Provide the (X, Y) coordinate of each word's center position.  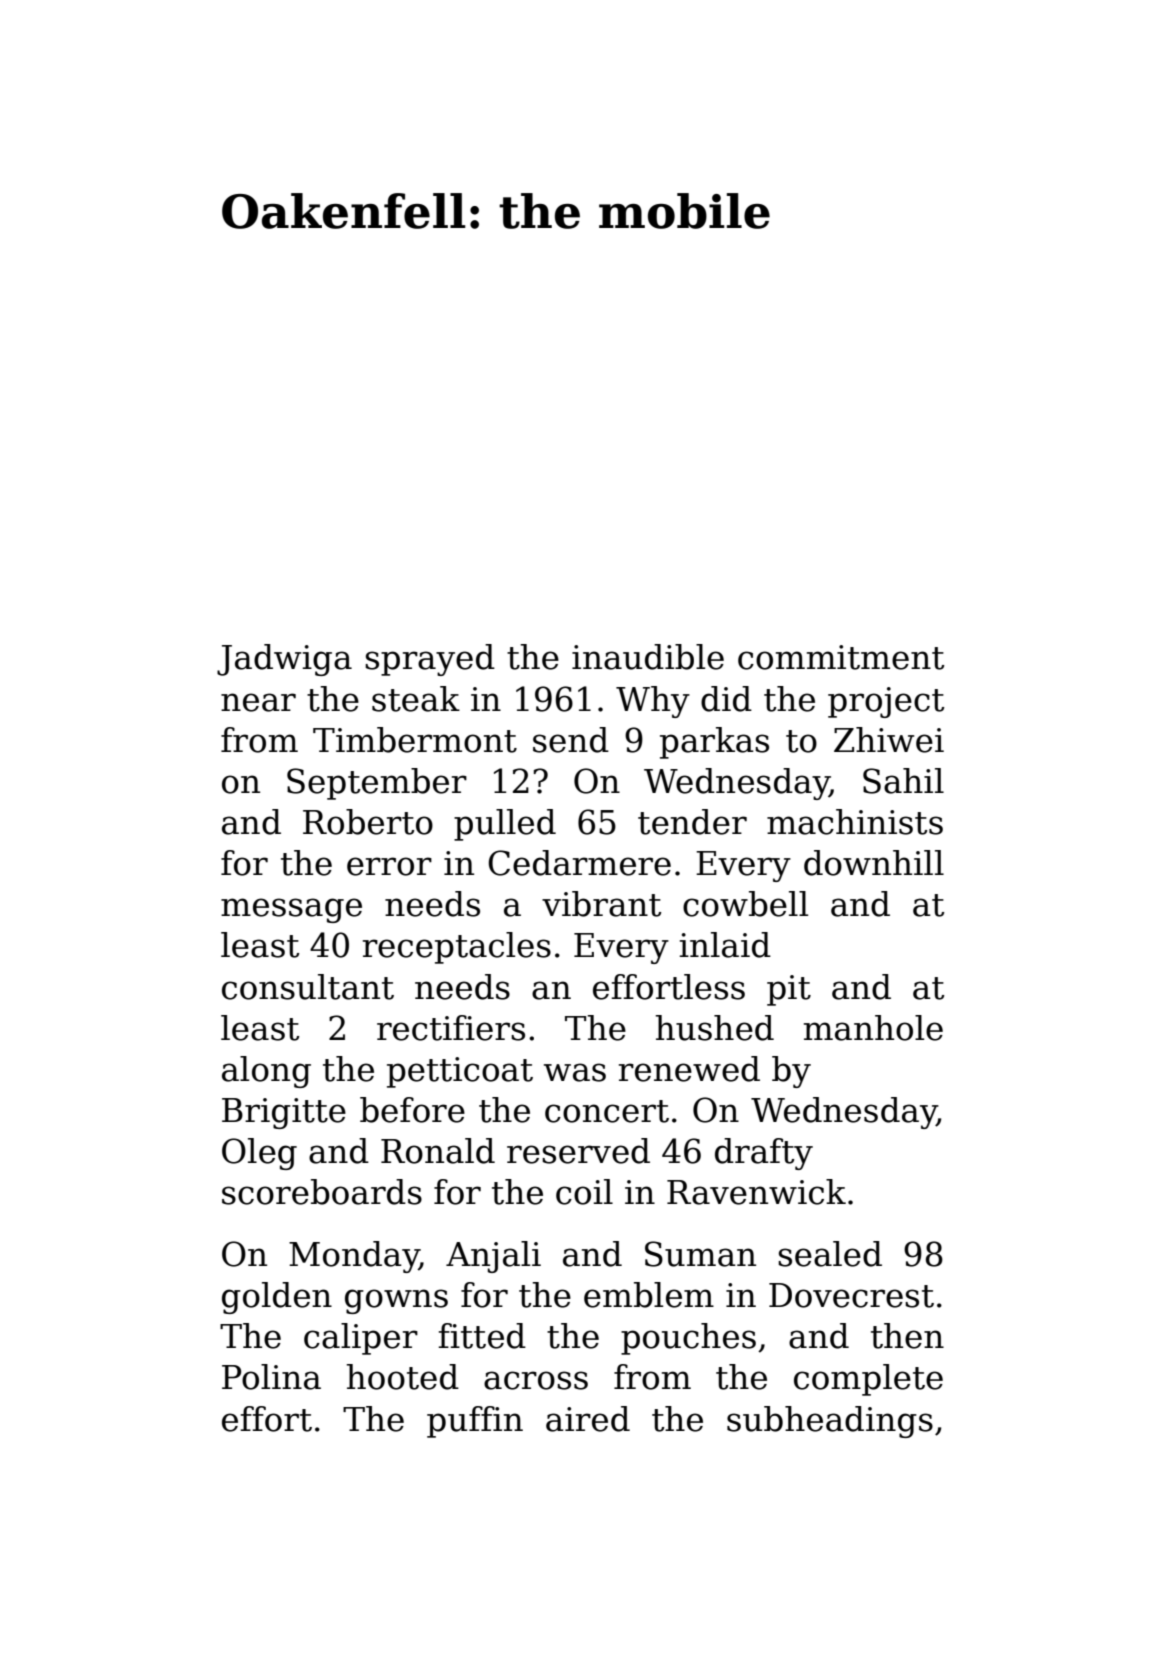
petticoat (460, 1072)
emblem (649, 1295)
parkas (714, 743)
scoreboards (322, 1192)
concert (607, 1111)
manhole (873, 1028)
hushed (714, 1028)
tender (692, 822)
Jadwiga (284, 660)
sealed (830, 1254)
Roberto (368, 822)
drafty (764, 1154)
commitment (841, 657)
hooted (402, 1377)
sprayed (430, 660)
